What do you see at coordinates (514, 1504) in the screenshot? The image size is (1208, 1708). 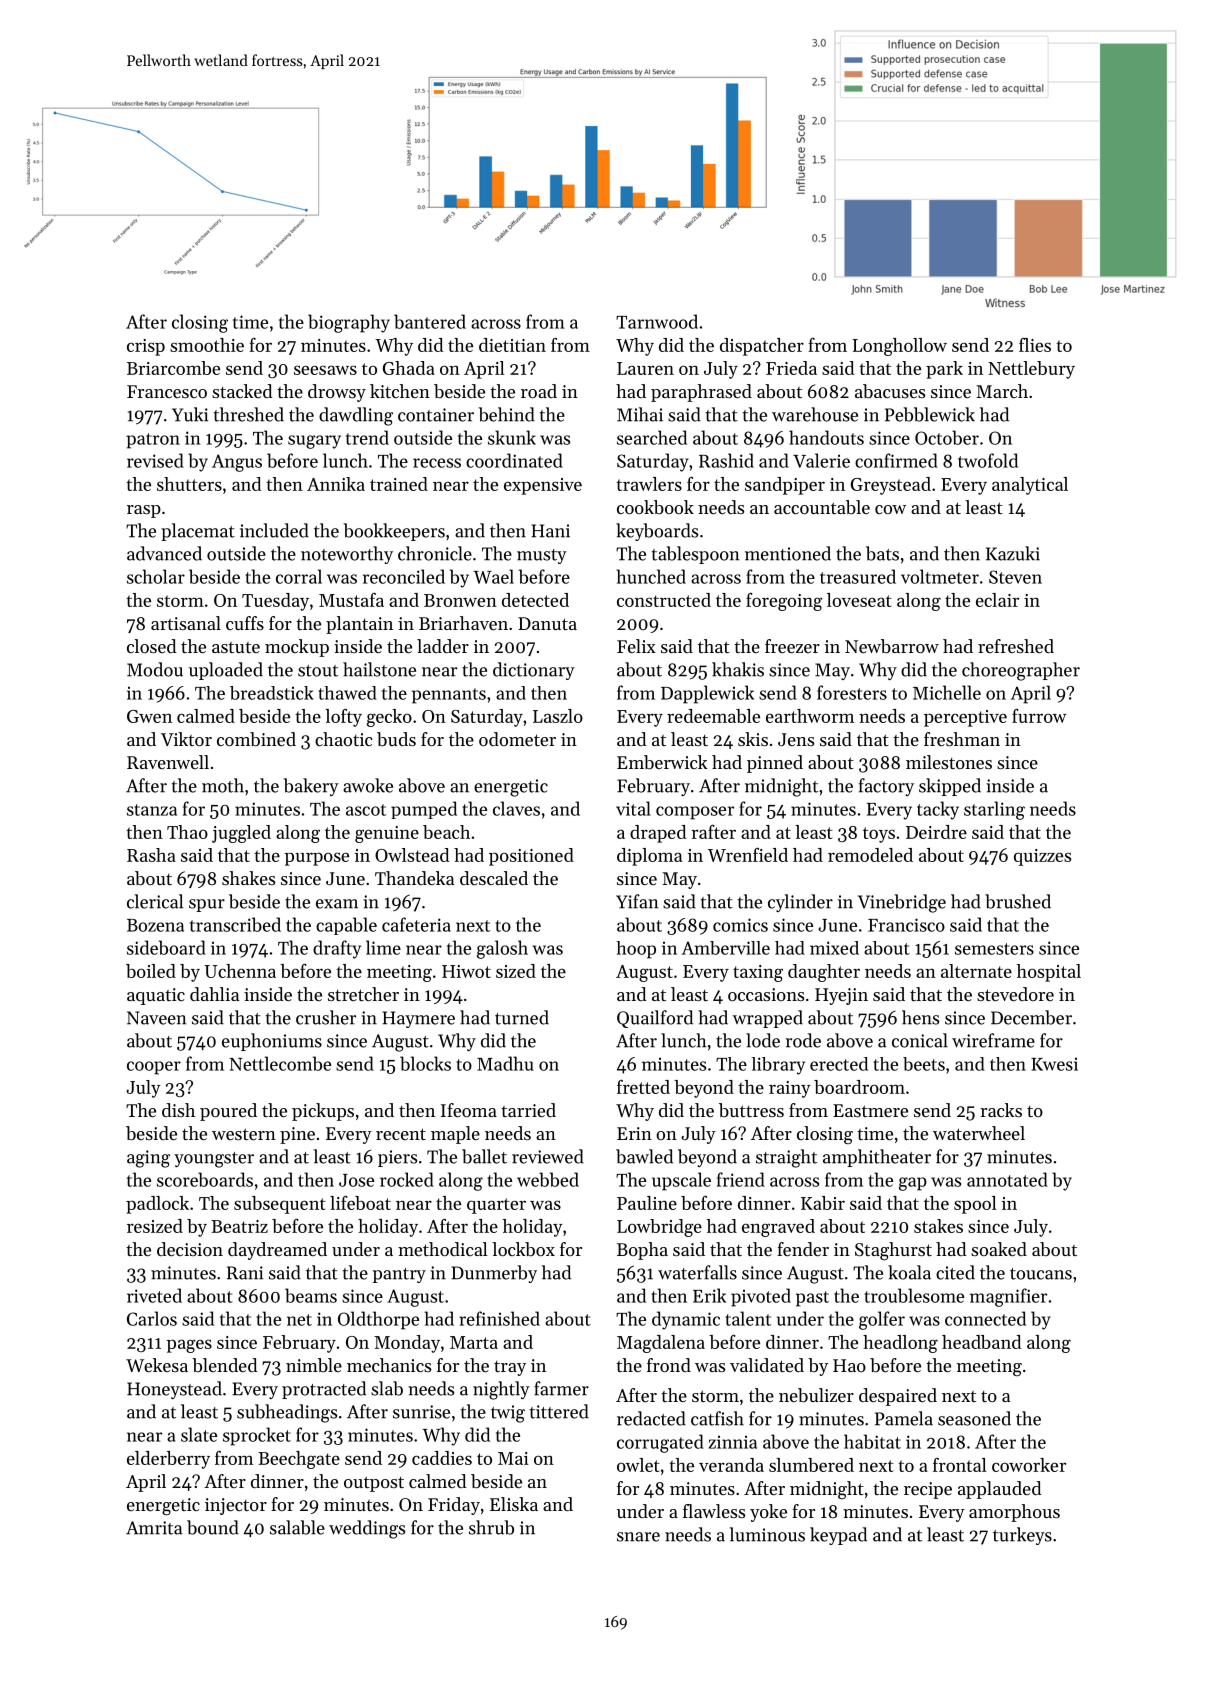 I see `Eliska` at bounding box center [514, 1504].
